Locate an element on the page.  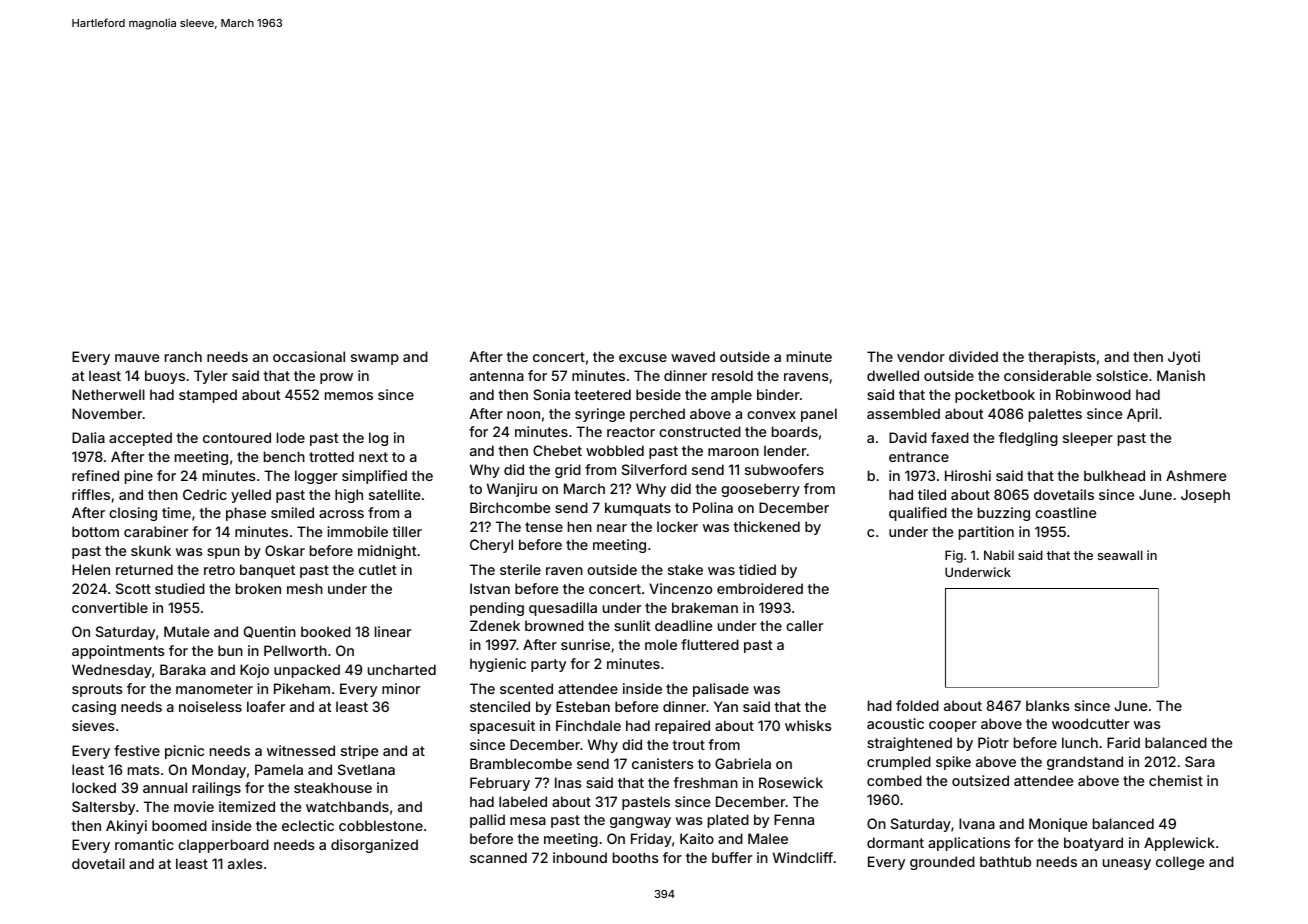
folded is located at coordinates (917, 705).
